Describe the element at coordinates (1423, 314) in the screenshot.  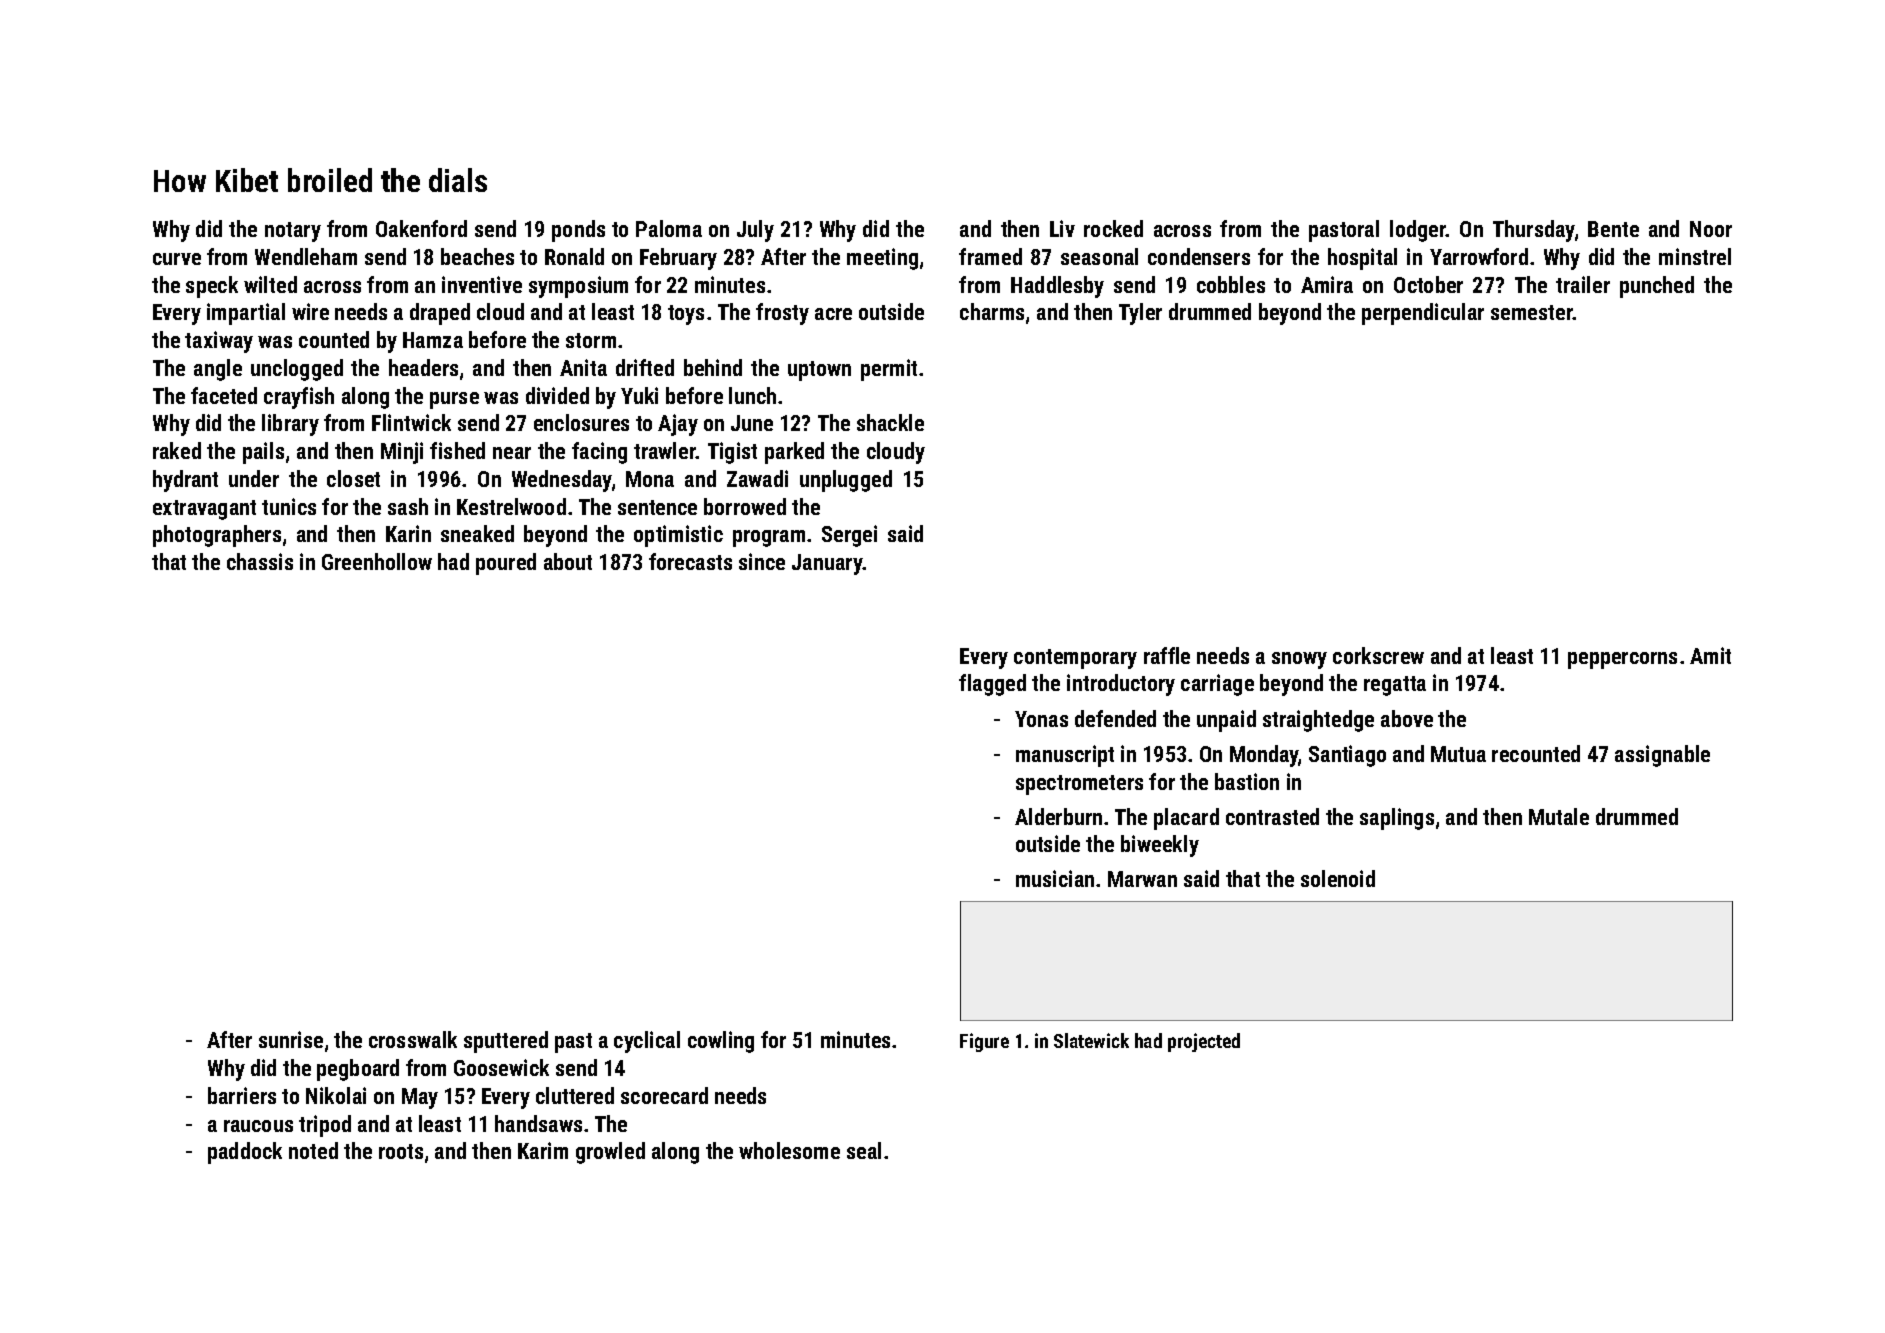
I see `perpendicular` at that location.
